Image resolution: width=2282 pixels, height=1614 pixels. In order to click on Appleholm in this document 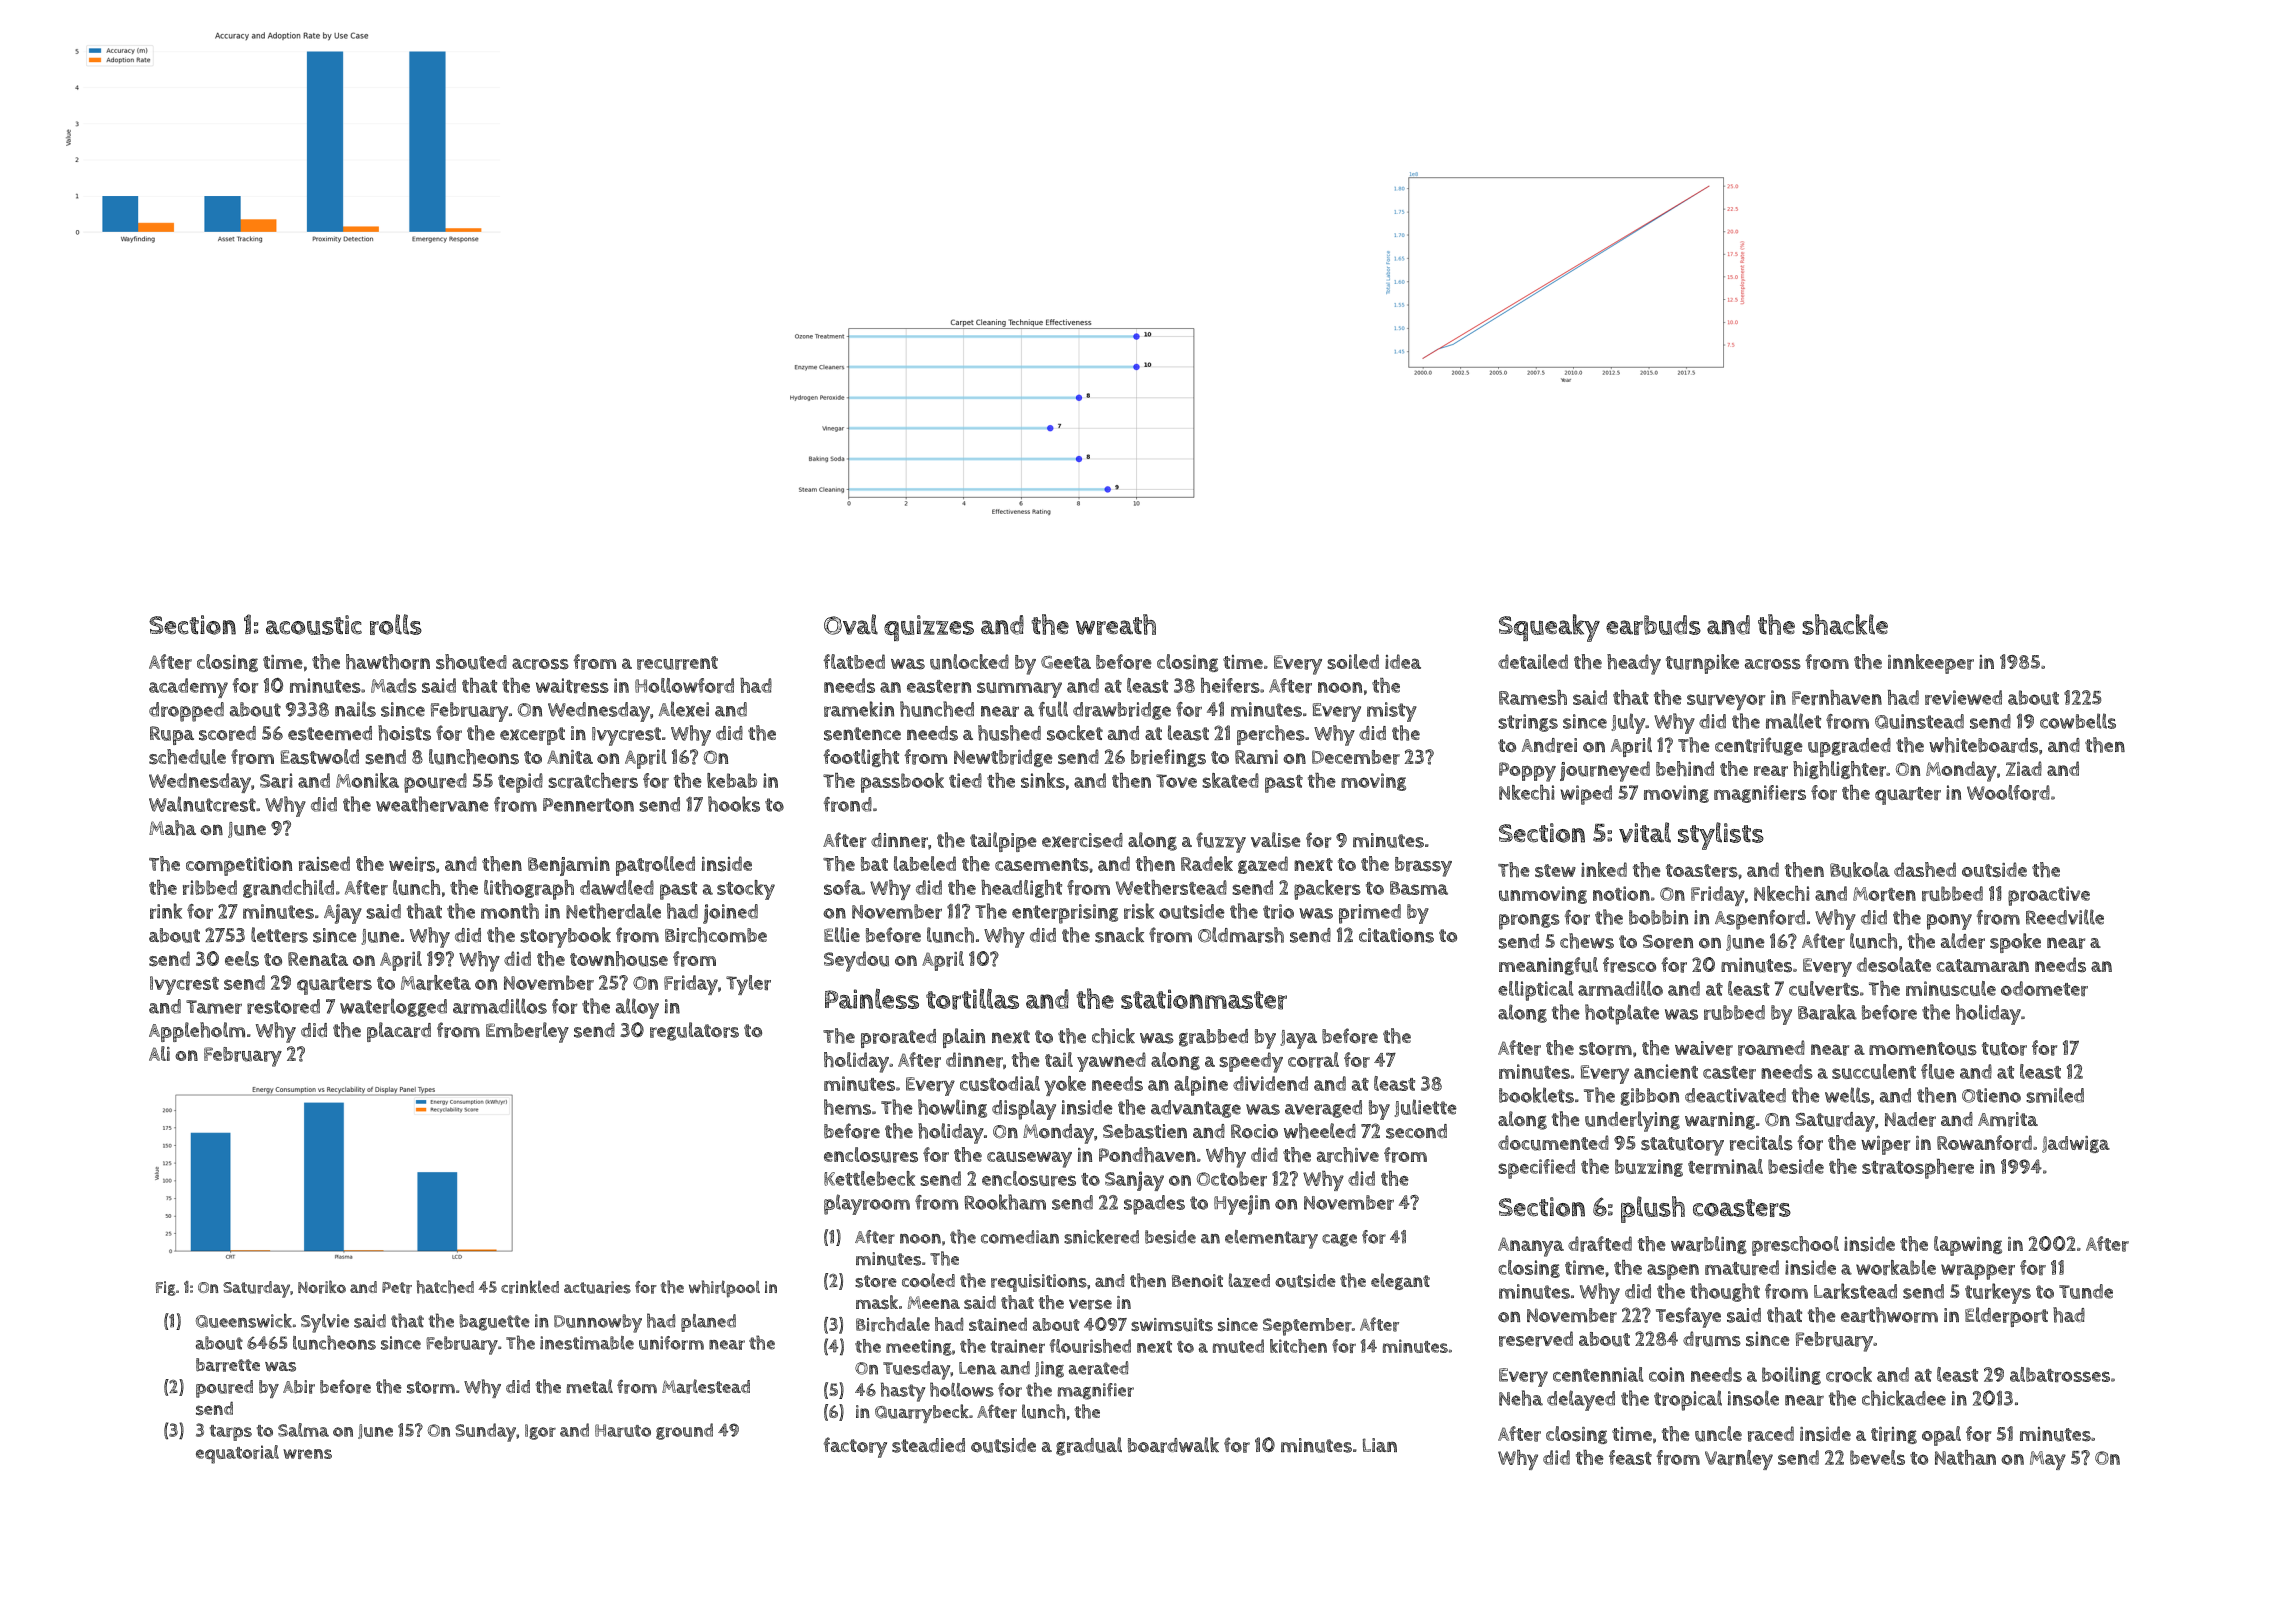, I will do `click(197, 1032)`.
